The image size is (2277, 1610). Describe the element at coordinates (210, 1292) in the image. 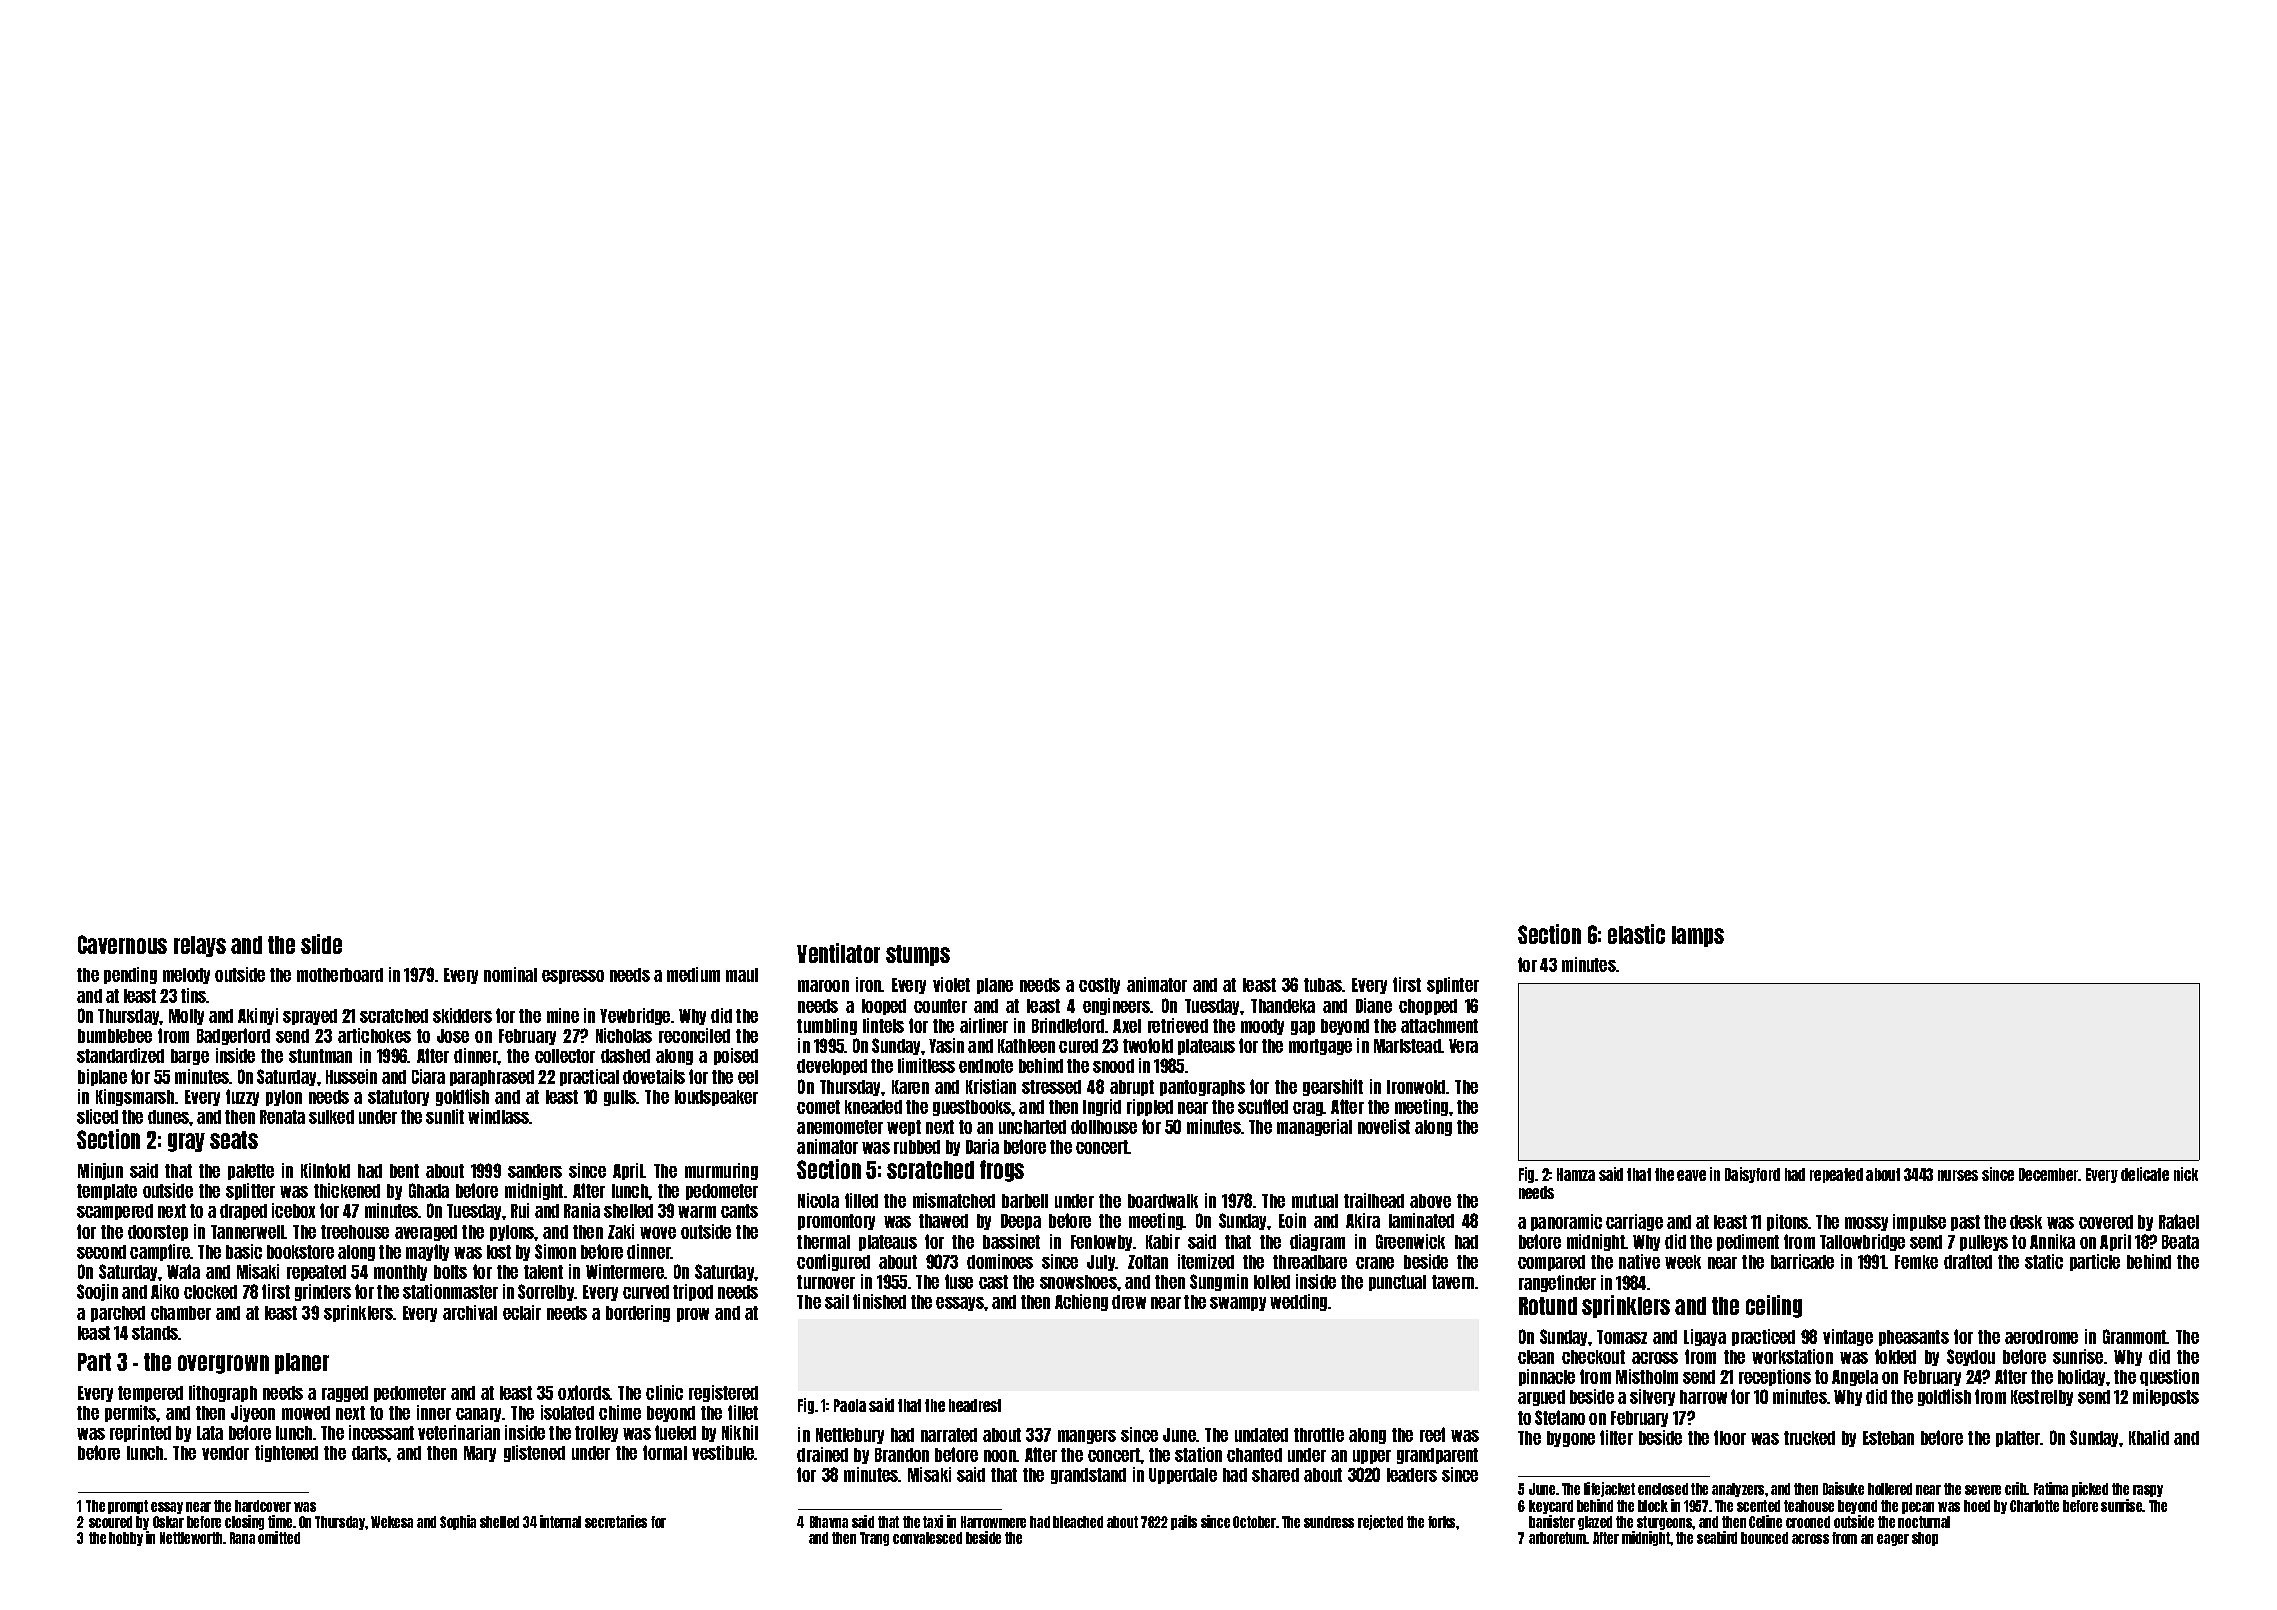

I see `clocked` at that location.
